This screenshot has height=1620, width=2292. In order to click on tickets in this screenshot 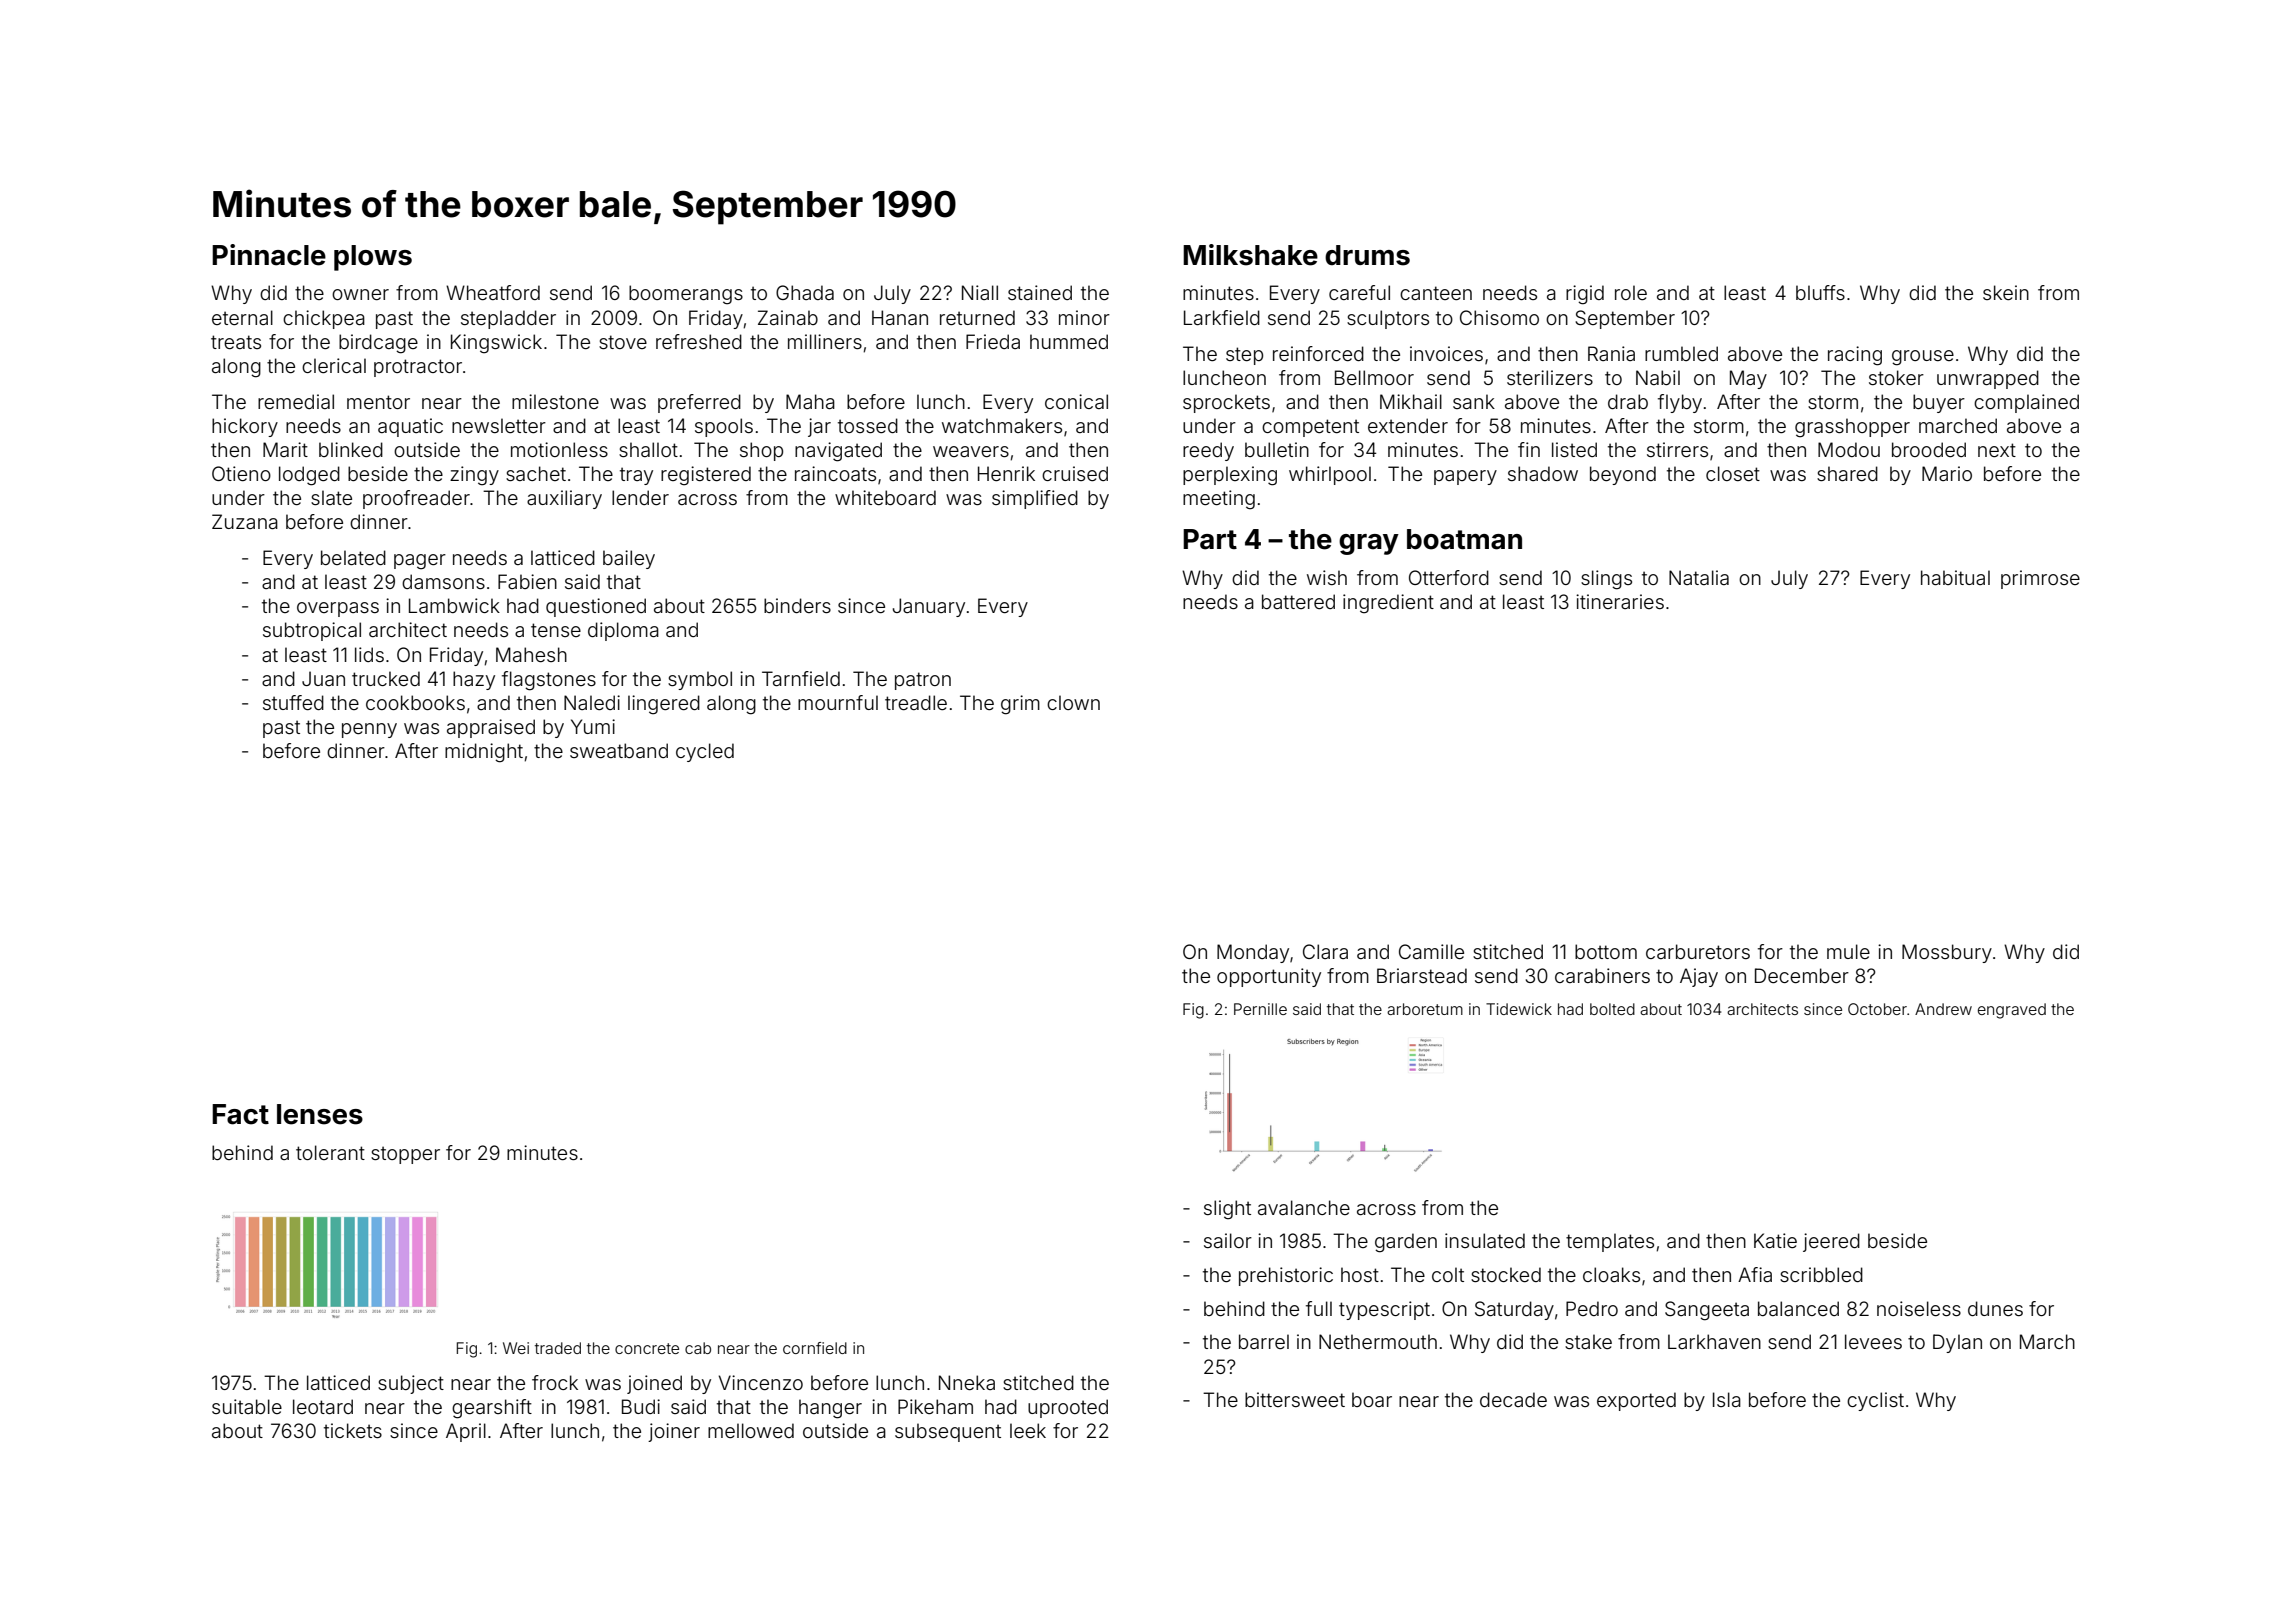, I will do `click(353, 1430)`.
